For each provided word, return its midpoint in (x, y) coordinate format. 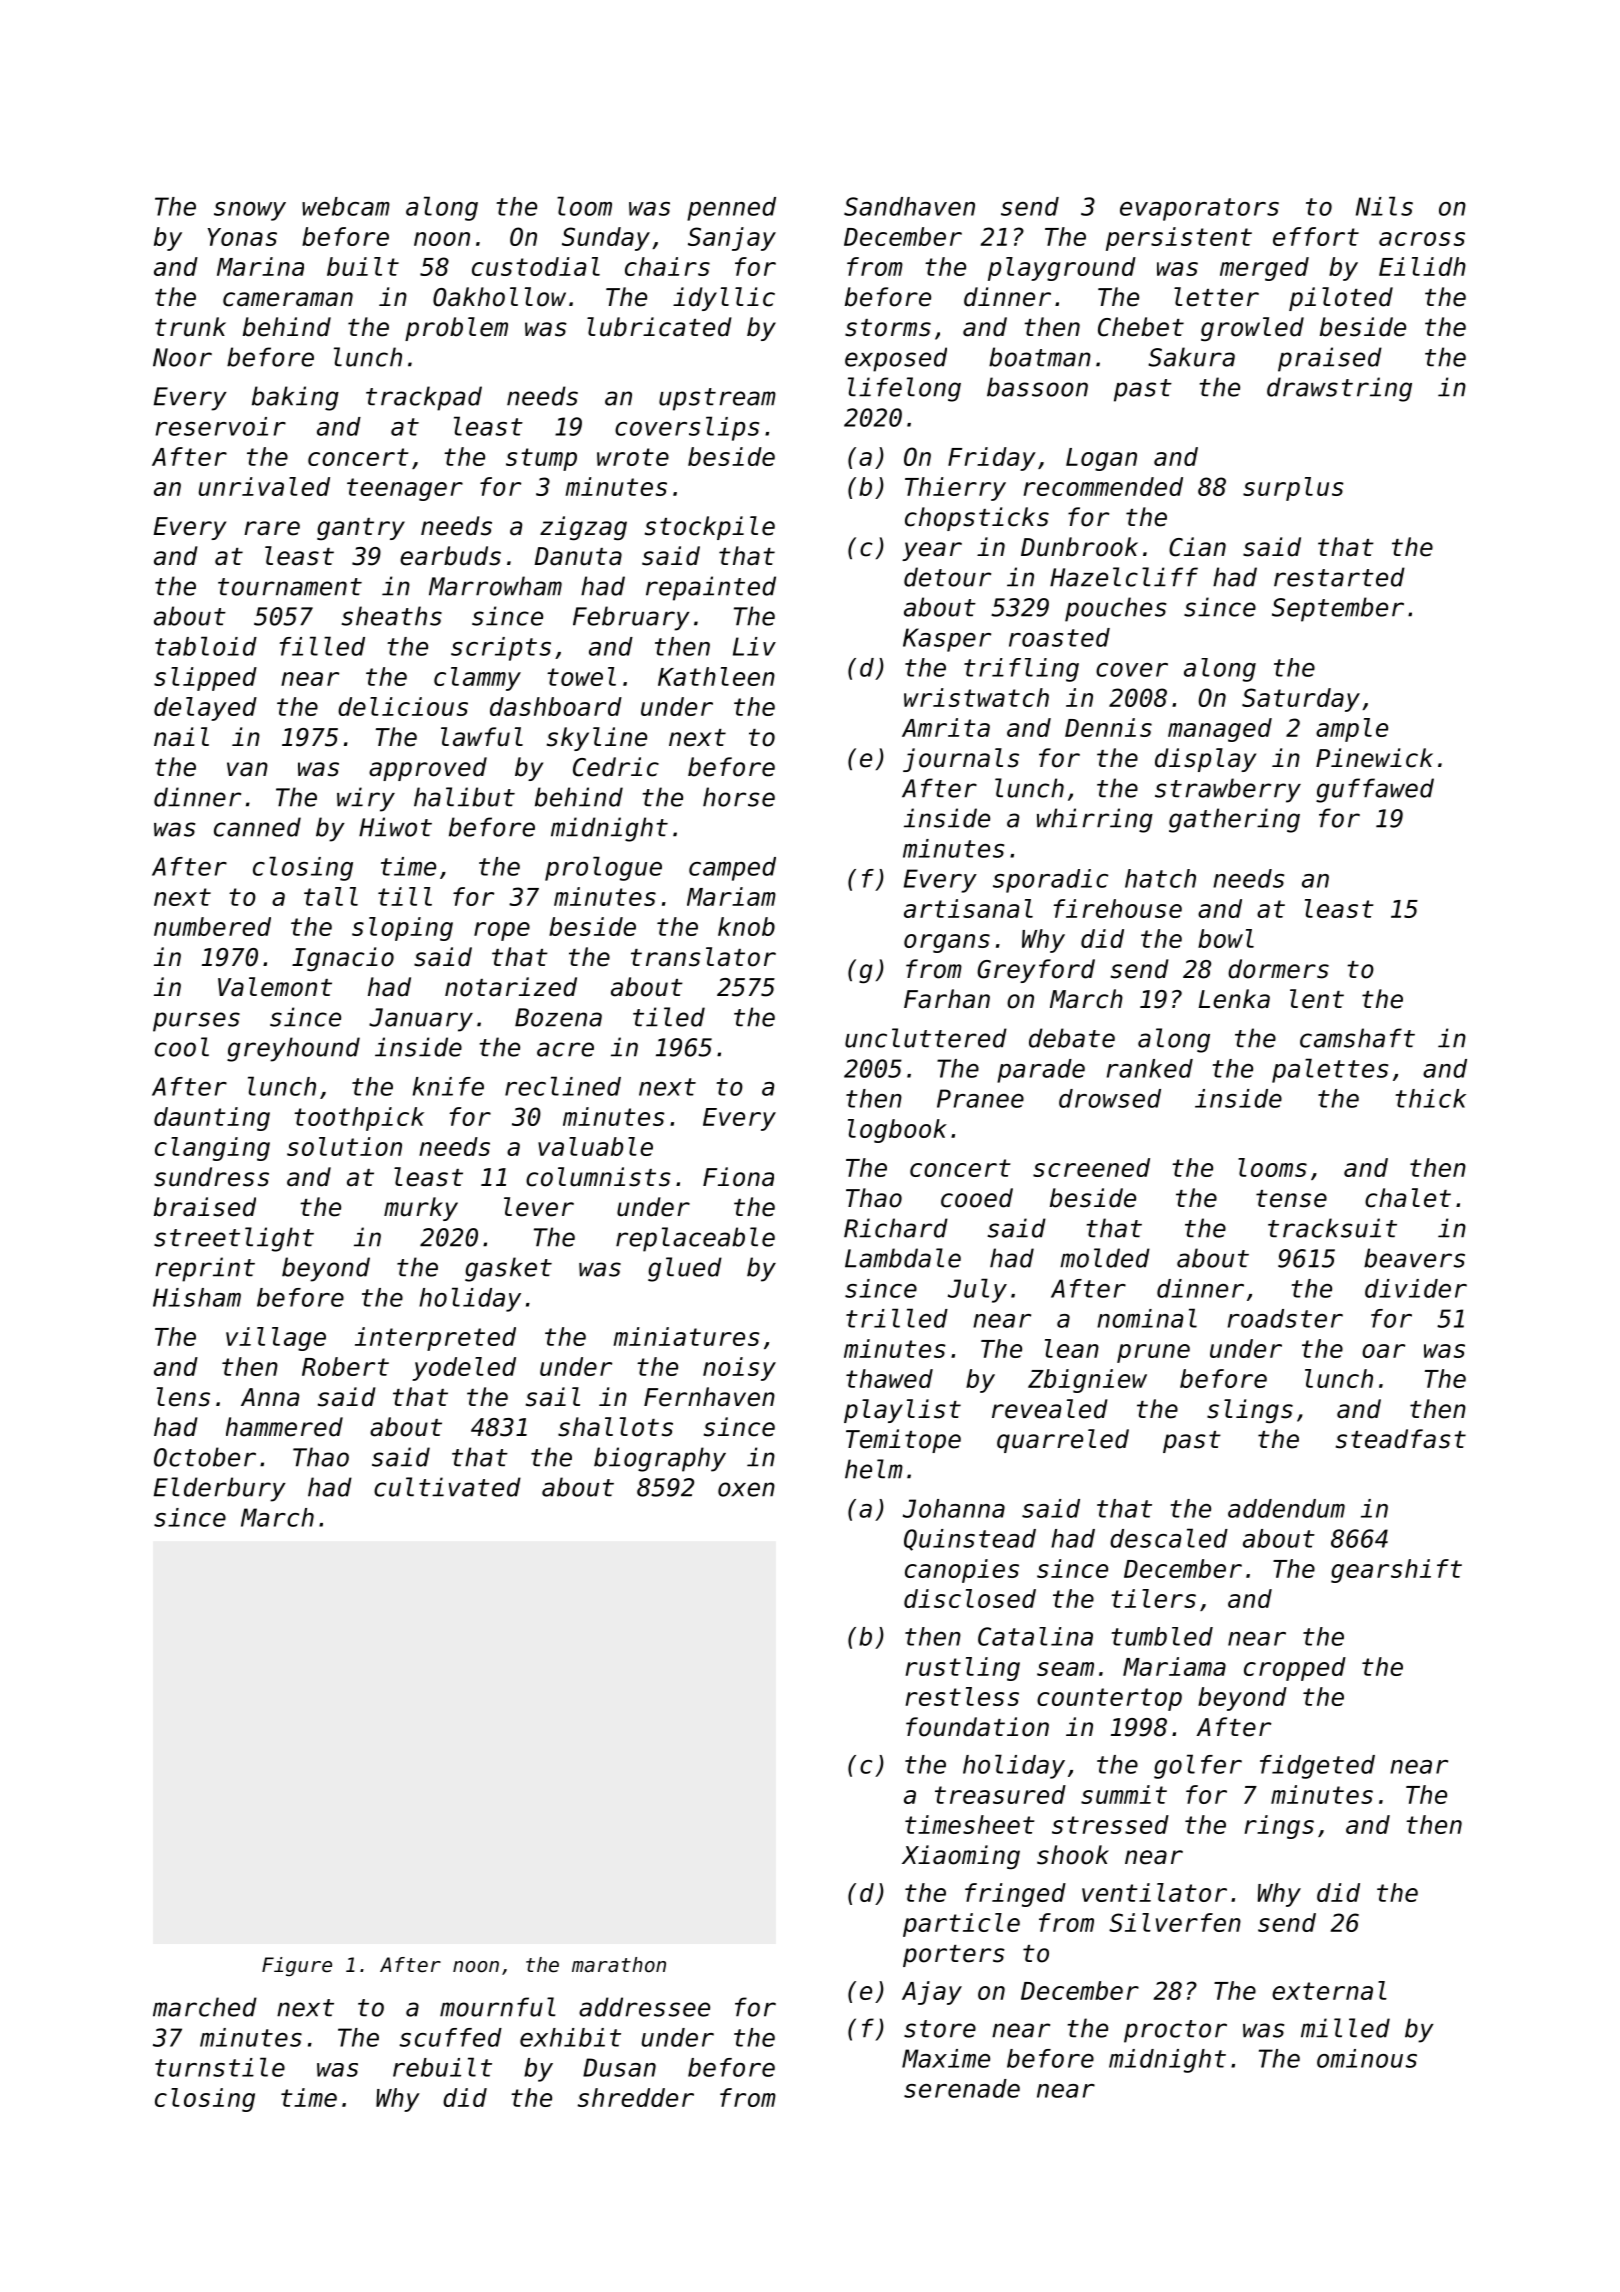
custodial (536, 266)
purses (196, 1022)
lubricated (659, 327)
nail (181, 737)
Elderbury (220, 1489)
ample (1352, 730)
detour (947, 577)
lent (1317, 999)
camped (732, 869)
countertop (1109, 1699)
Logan (1101, 459)
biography (660, 1459)
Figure (297, 1966)
